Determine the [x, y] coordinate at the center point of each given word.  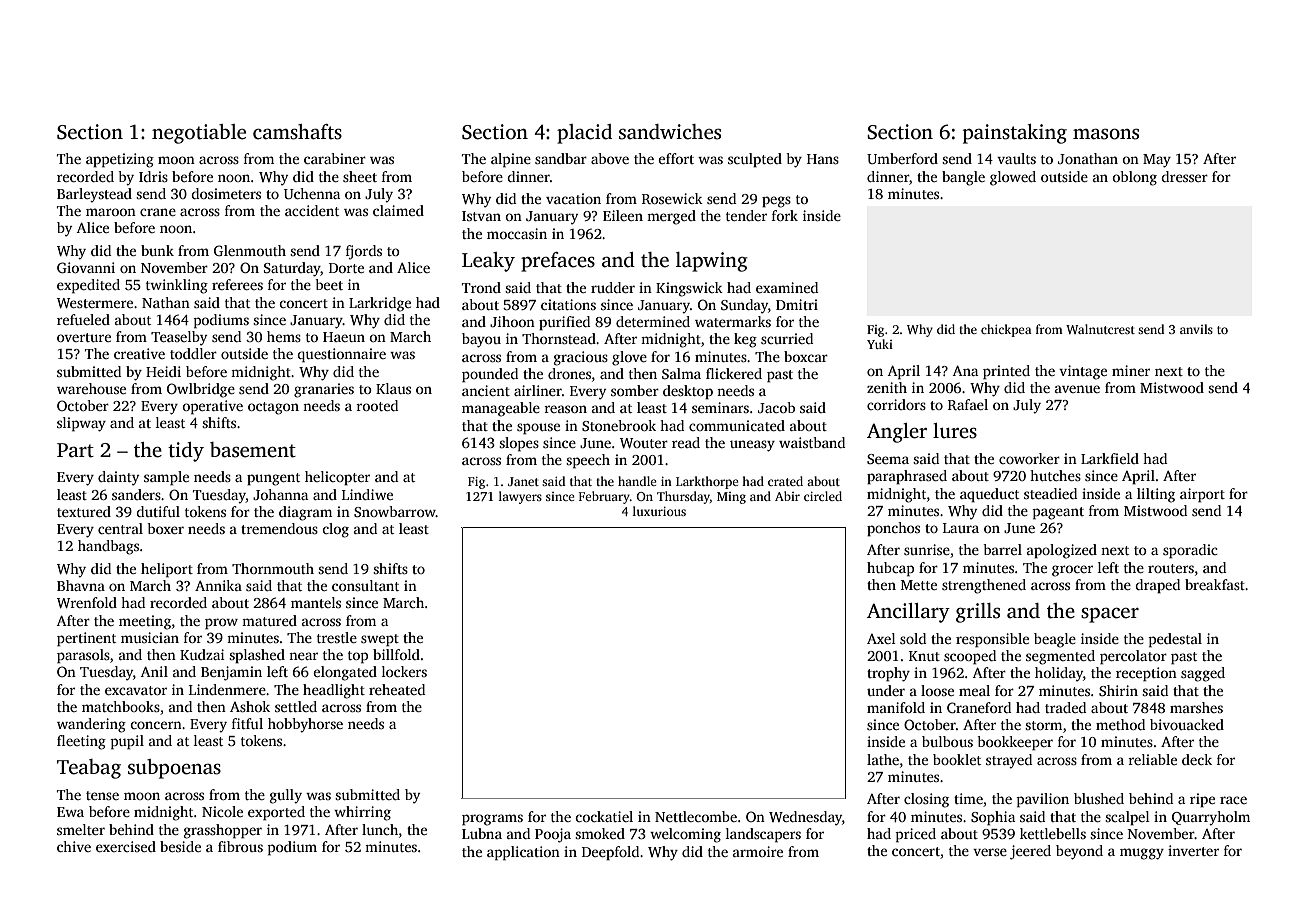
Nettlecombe [696, 816]
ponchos [893, 529]
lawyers [520, 497]
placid [584, 134]
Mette [919, 585]
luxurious [659, 511]
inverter [1193, 850]
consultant [365, 585]
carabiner [335, 158]
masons [1106, 134]
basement [253, 450]
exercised [126, 846]
